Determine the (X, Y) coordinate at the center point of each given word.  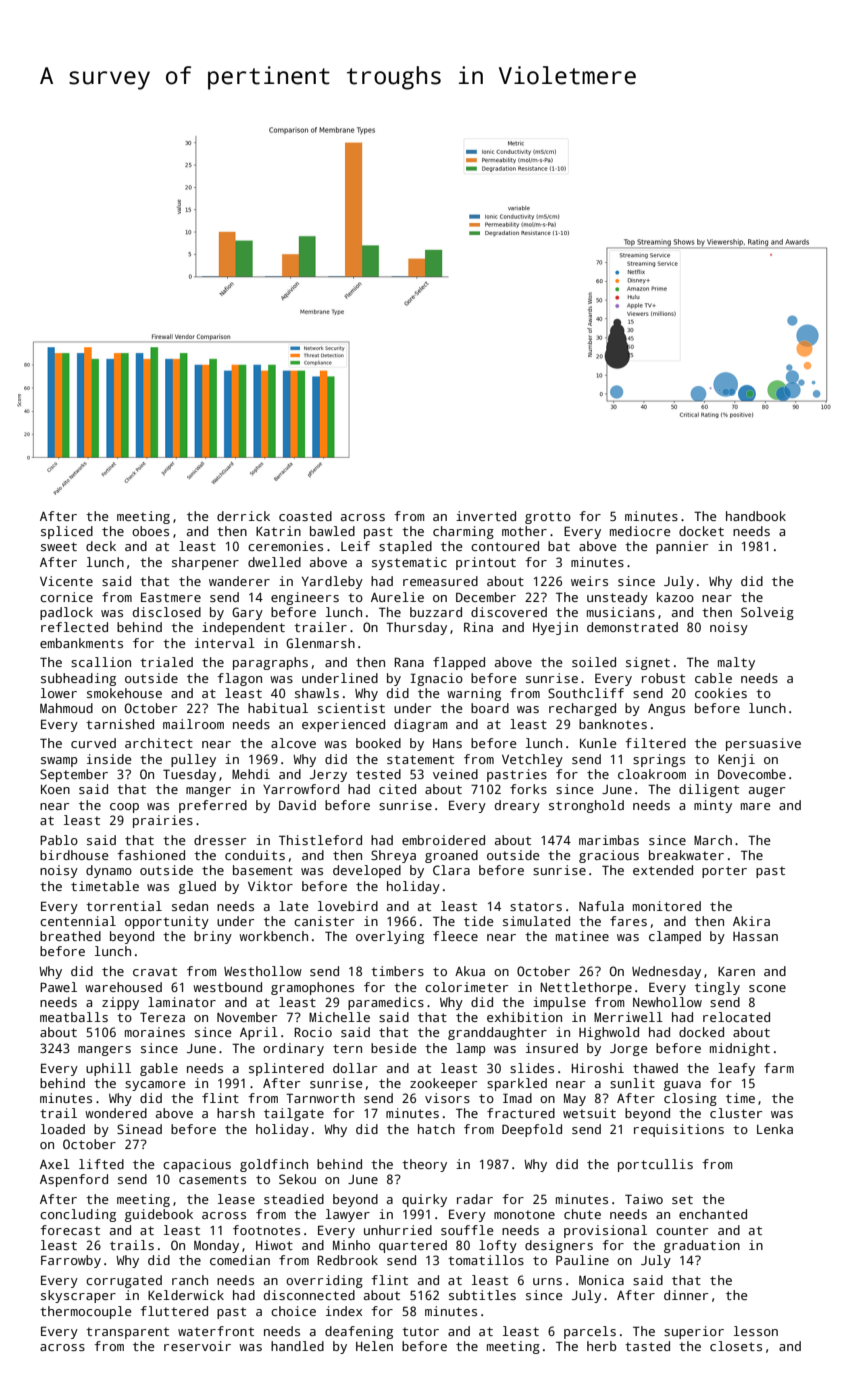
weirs (589, 581)
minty (713, 806)
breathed (70, 936)
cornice (66, 597)
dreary (517, 806)
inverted (486, 516)
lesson (756, 1331)
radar (475, 1199)
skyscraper (78, 1296)
